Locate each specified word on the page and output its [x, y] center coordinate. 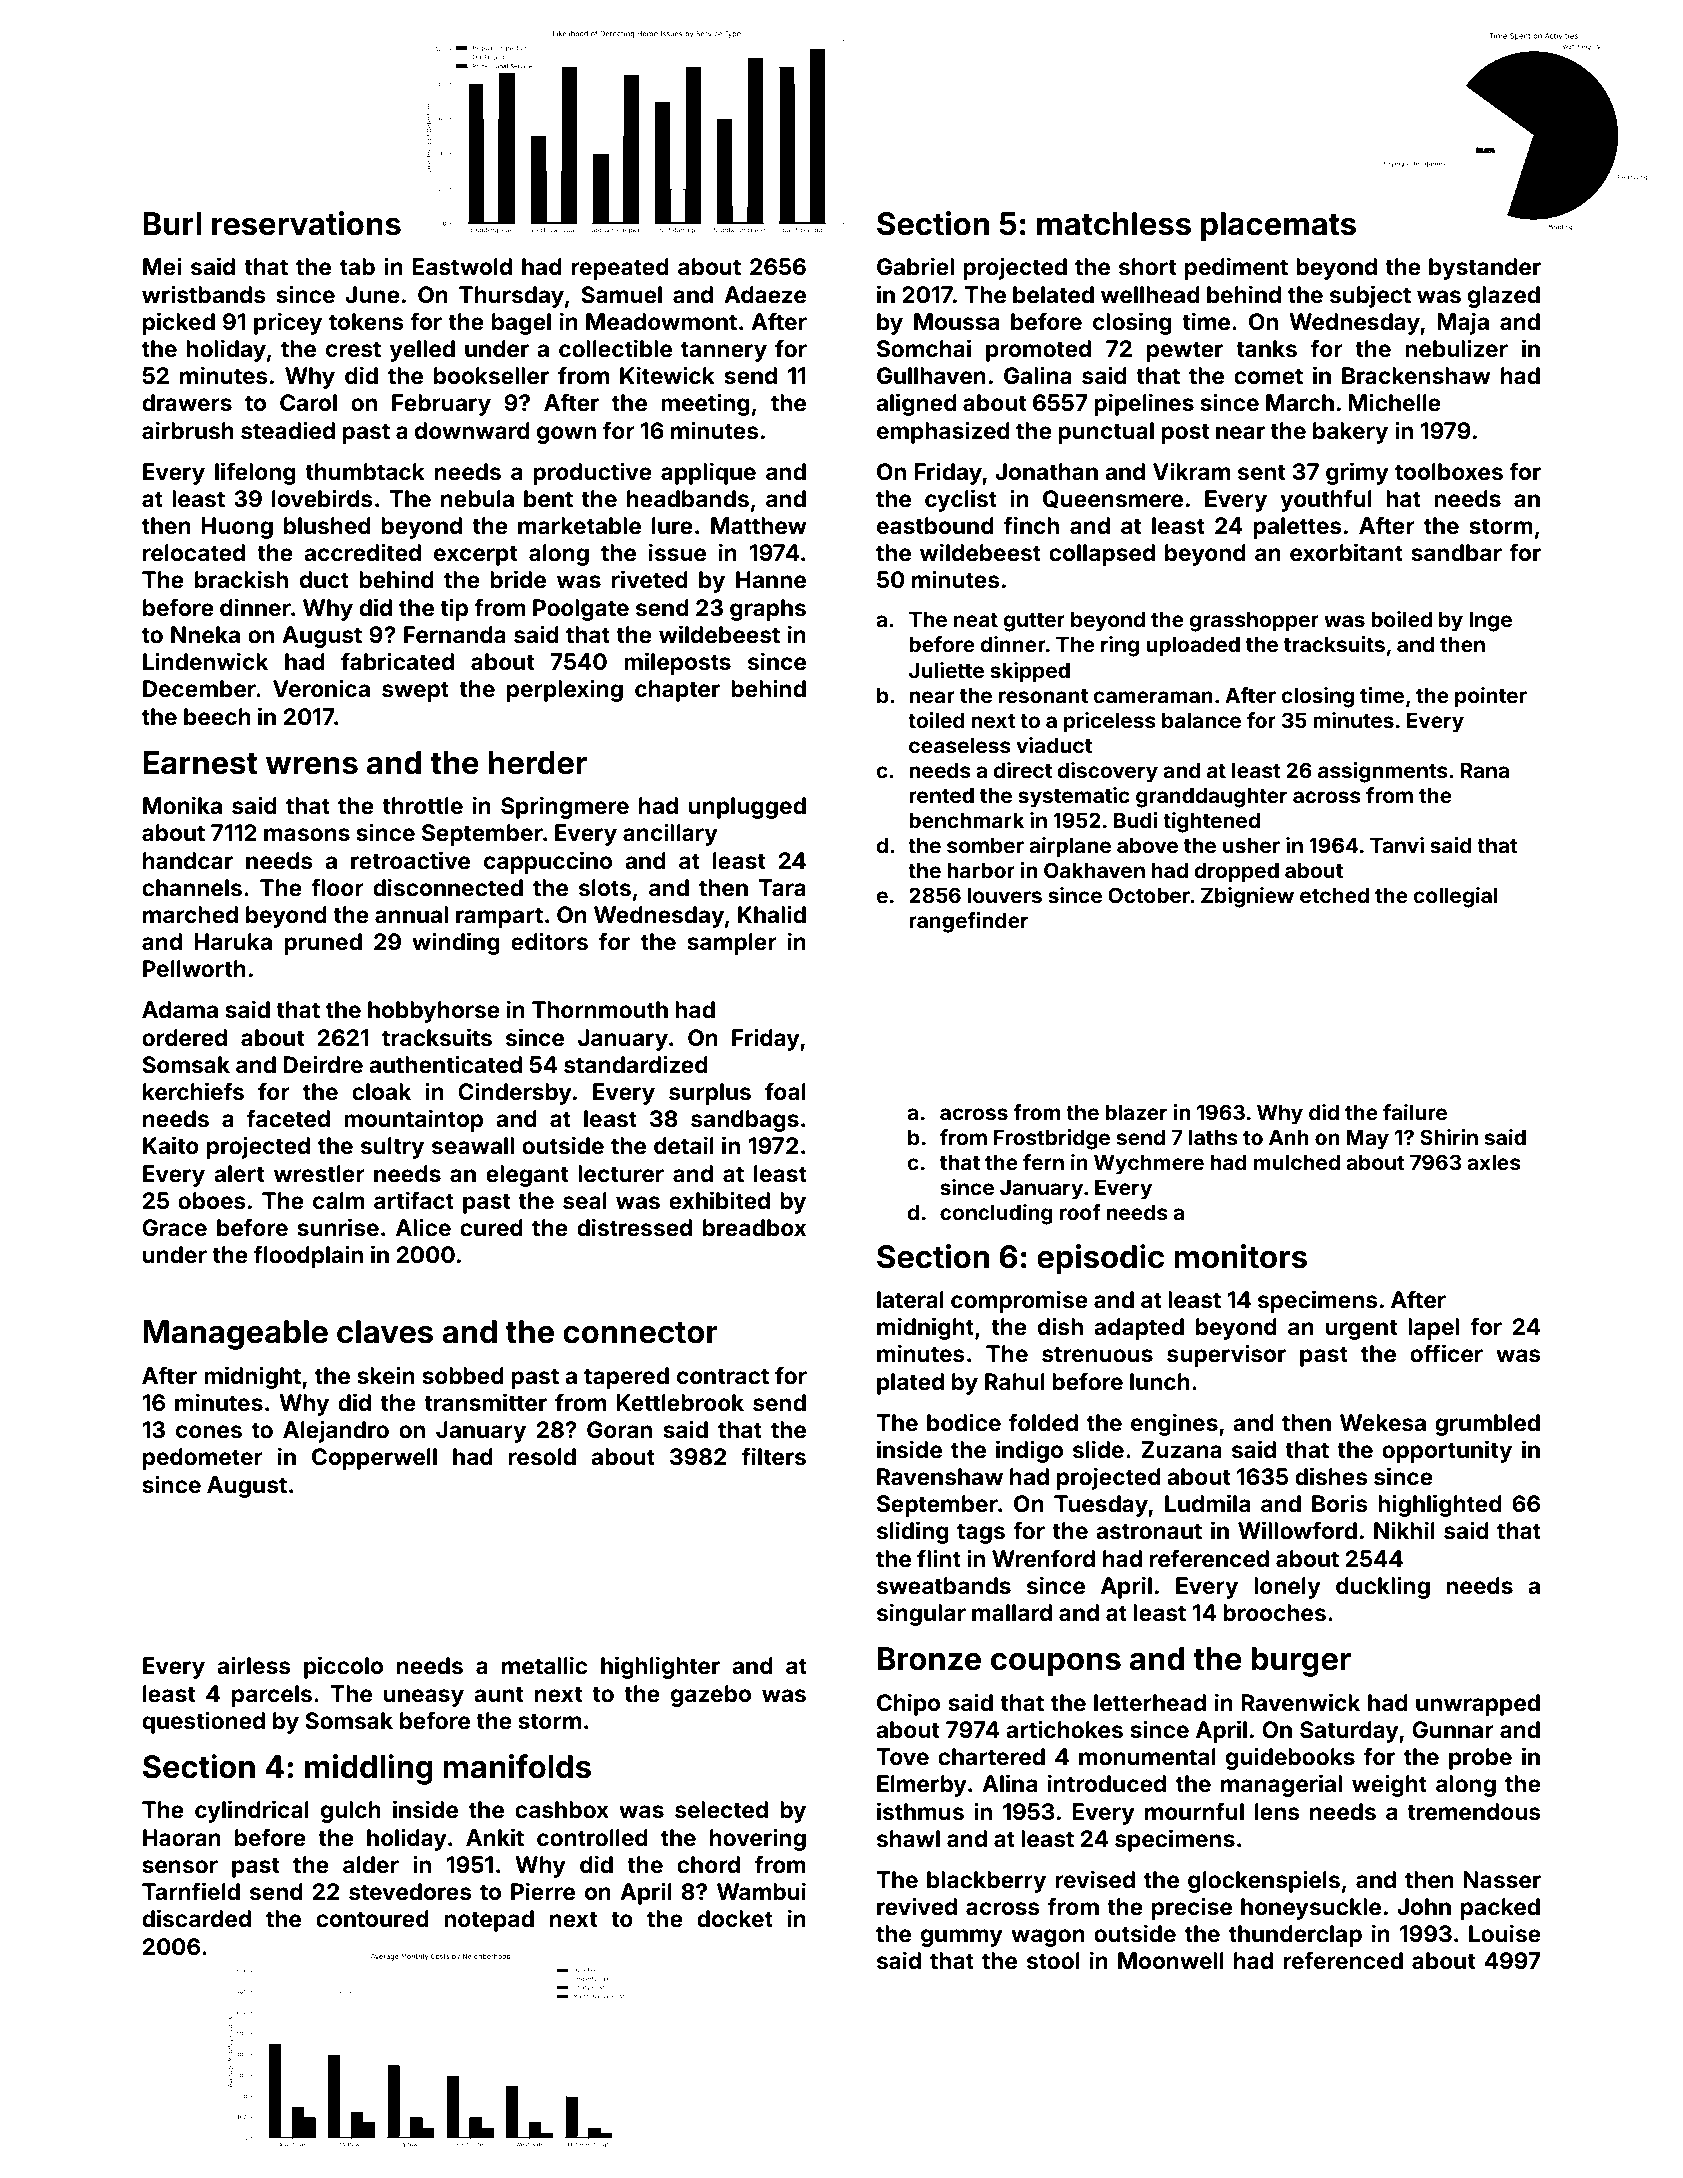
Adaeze [765, 295]
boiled [1401, 619]
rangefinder [968, 922]
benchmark [966, 820]
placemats [1278, 227]
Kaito [171, 1145]
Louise [1505, 1933]
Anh [1289, 1137]
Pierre [543, 1891]
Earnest [200, 763]
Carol [308, 403]
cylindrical [252, 1811]
